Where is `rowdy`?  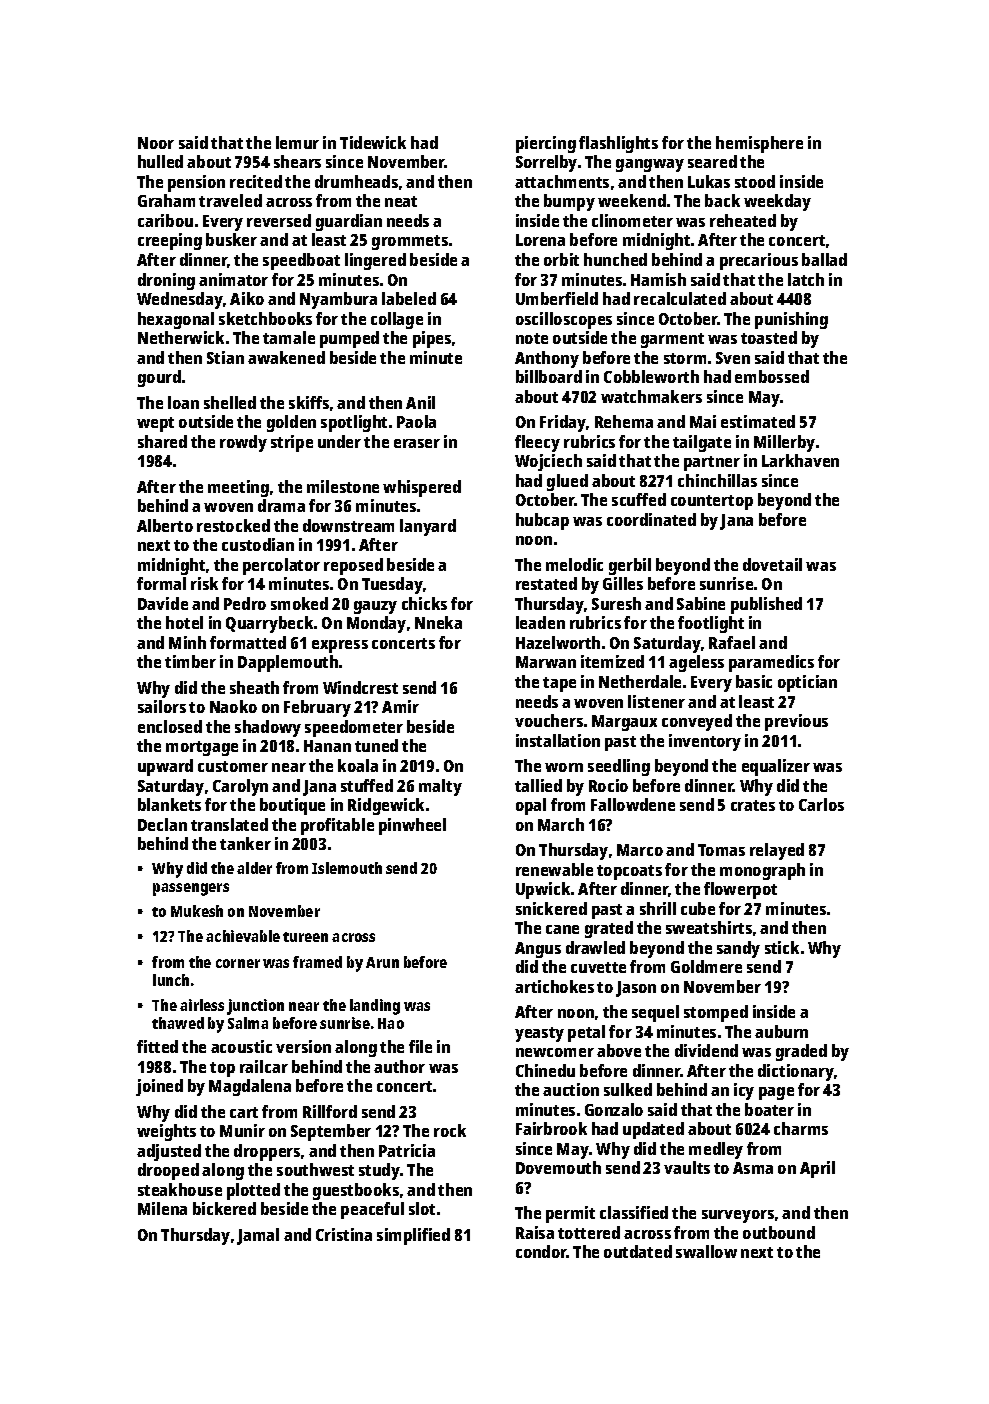 rowdy is located at coordinates (243, 443).
